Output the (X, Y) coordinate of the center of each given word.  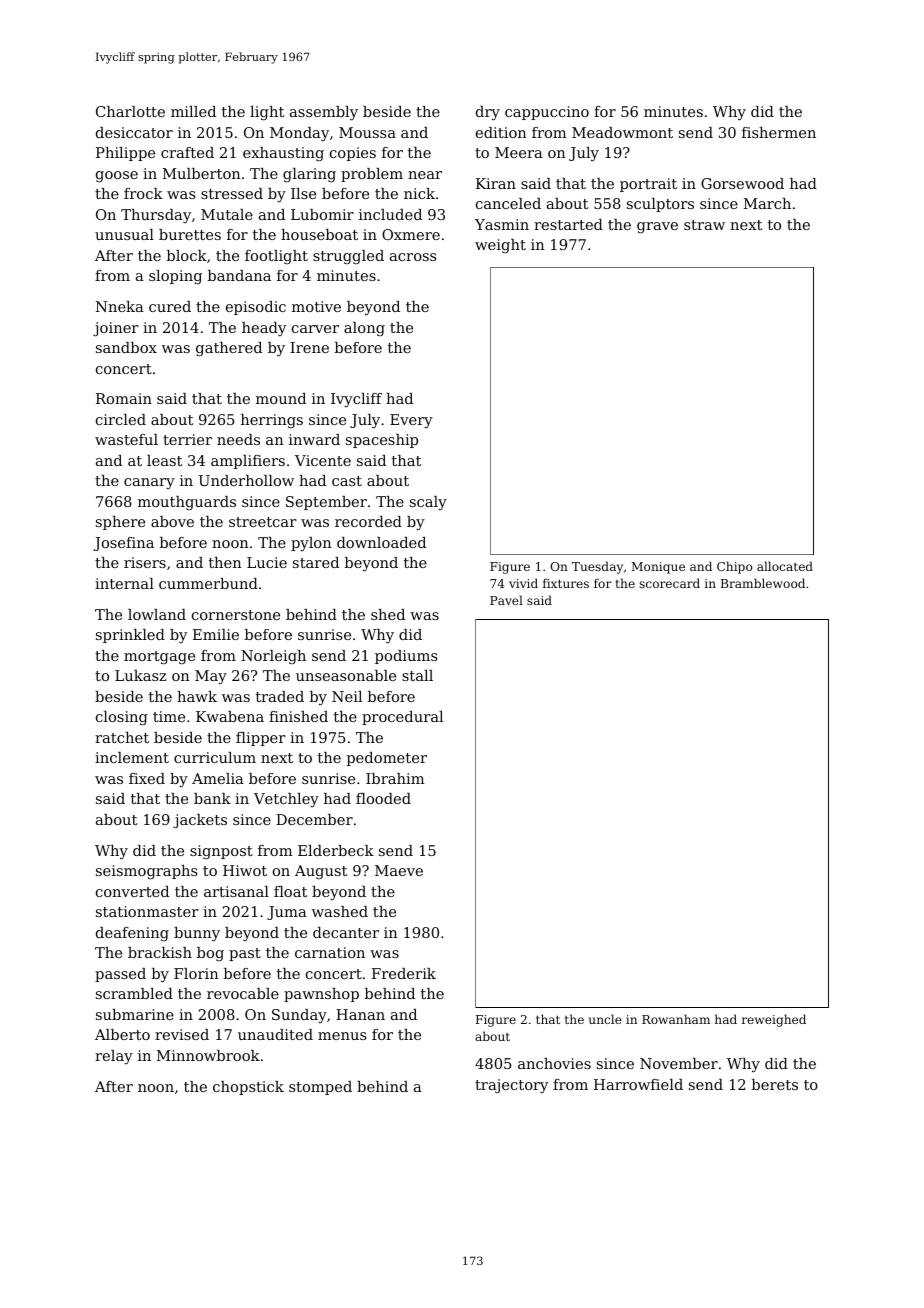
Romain (124, 398)
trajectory (511, 1086)
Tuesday (597, 567)
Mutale (227, 214)
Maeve (399, 870)
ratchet (122, 737)
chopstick (248, 1088)
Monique (658, 568)
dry (488, 113)
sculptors (660, 205)
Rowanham (676, 1019)
